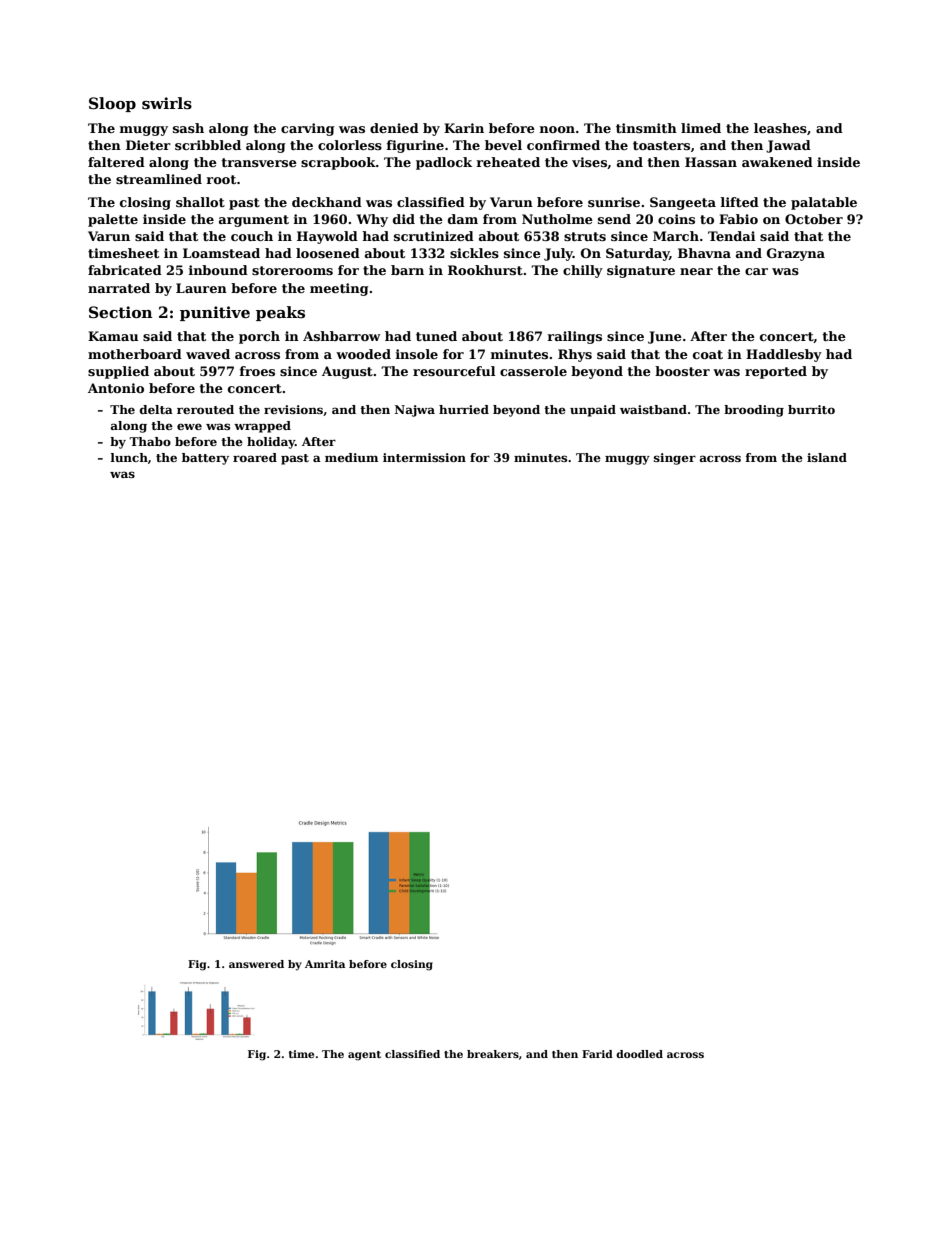 This screenshot has width=952, height=1233. What do you see at coordinates (493, 1054) in the screenshot?
I see `breakers` at bounding box center [493, 1054].
